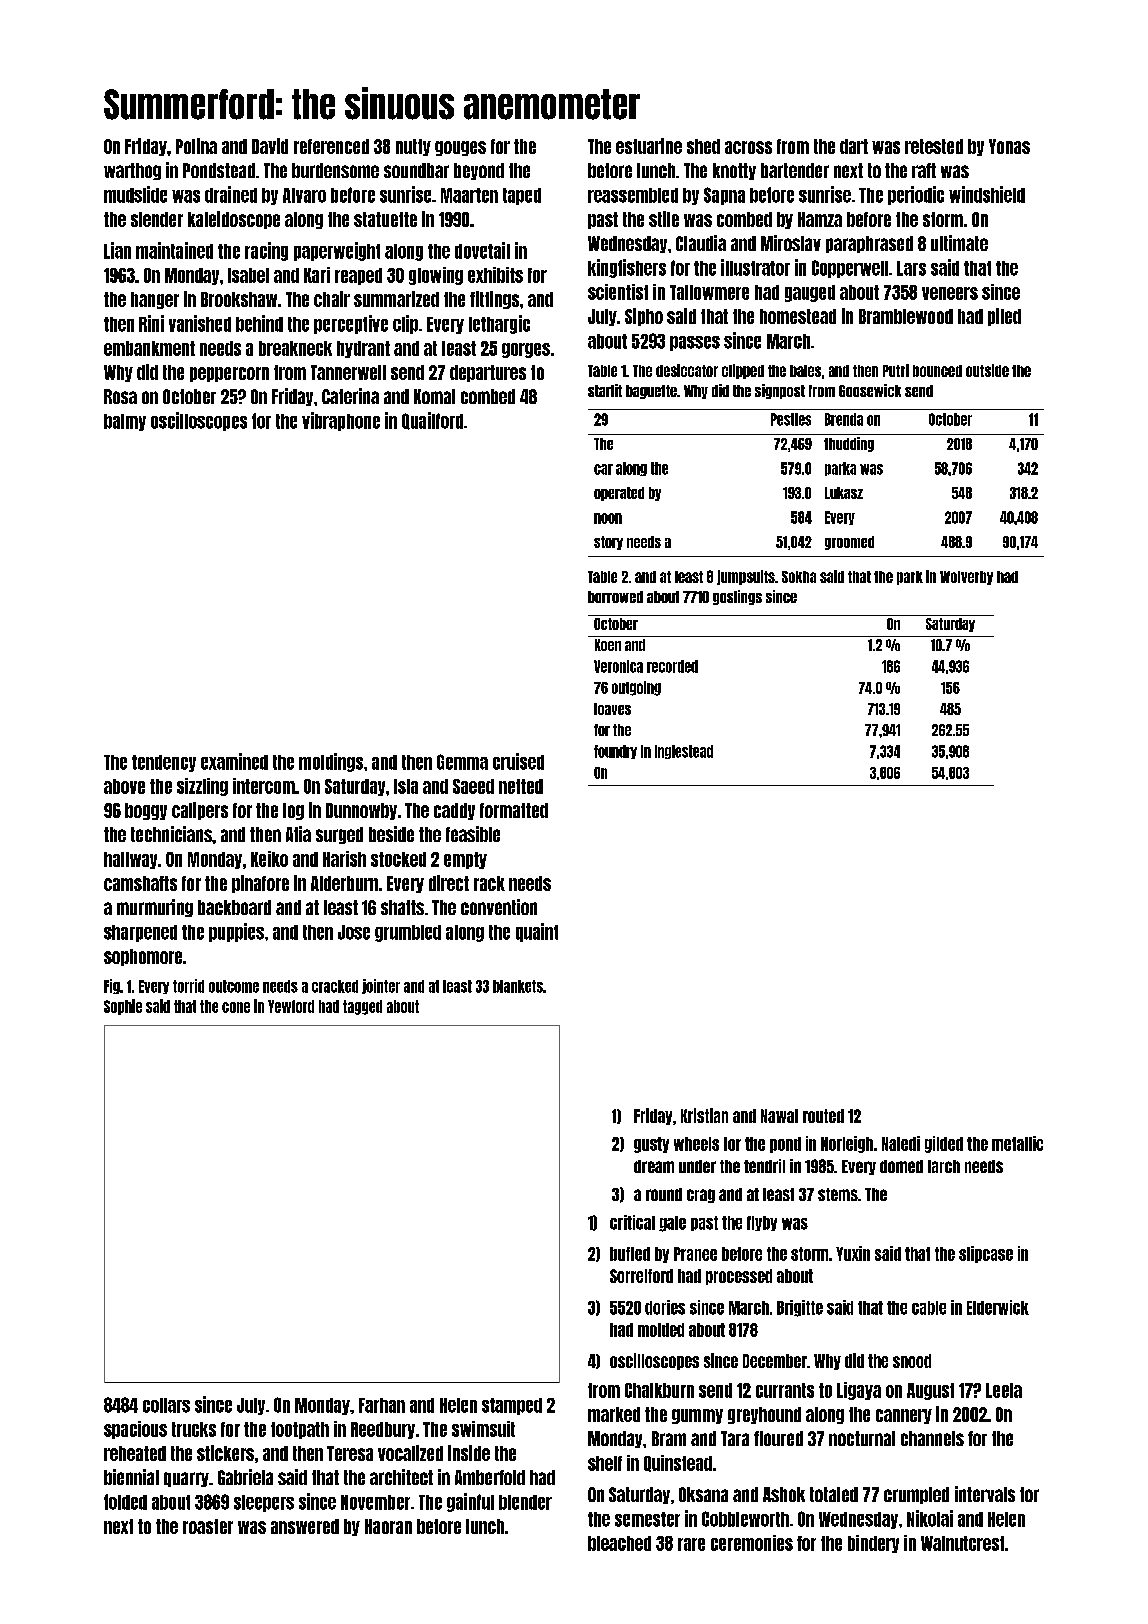  What do you see at coordinates (488, 373) in the screenshot?
I see `departures` at bounding box center [488, 373].
